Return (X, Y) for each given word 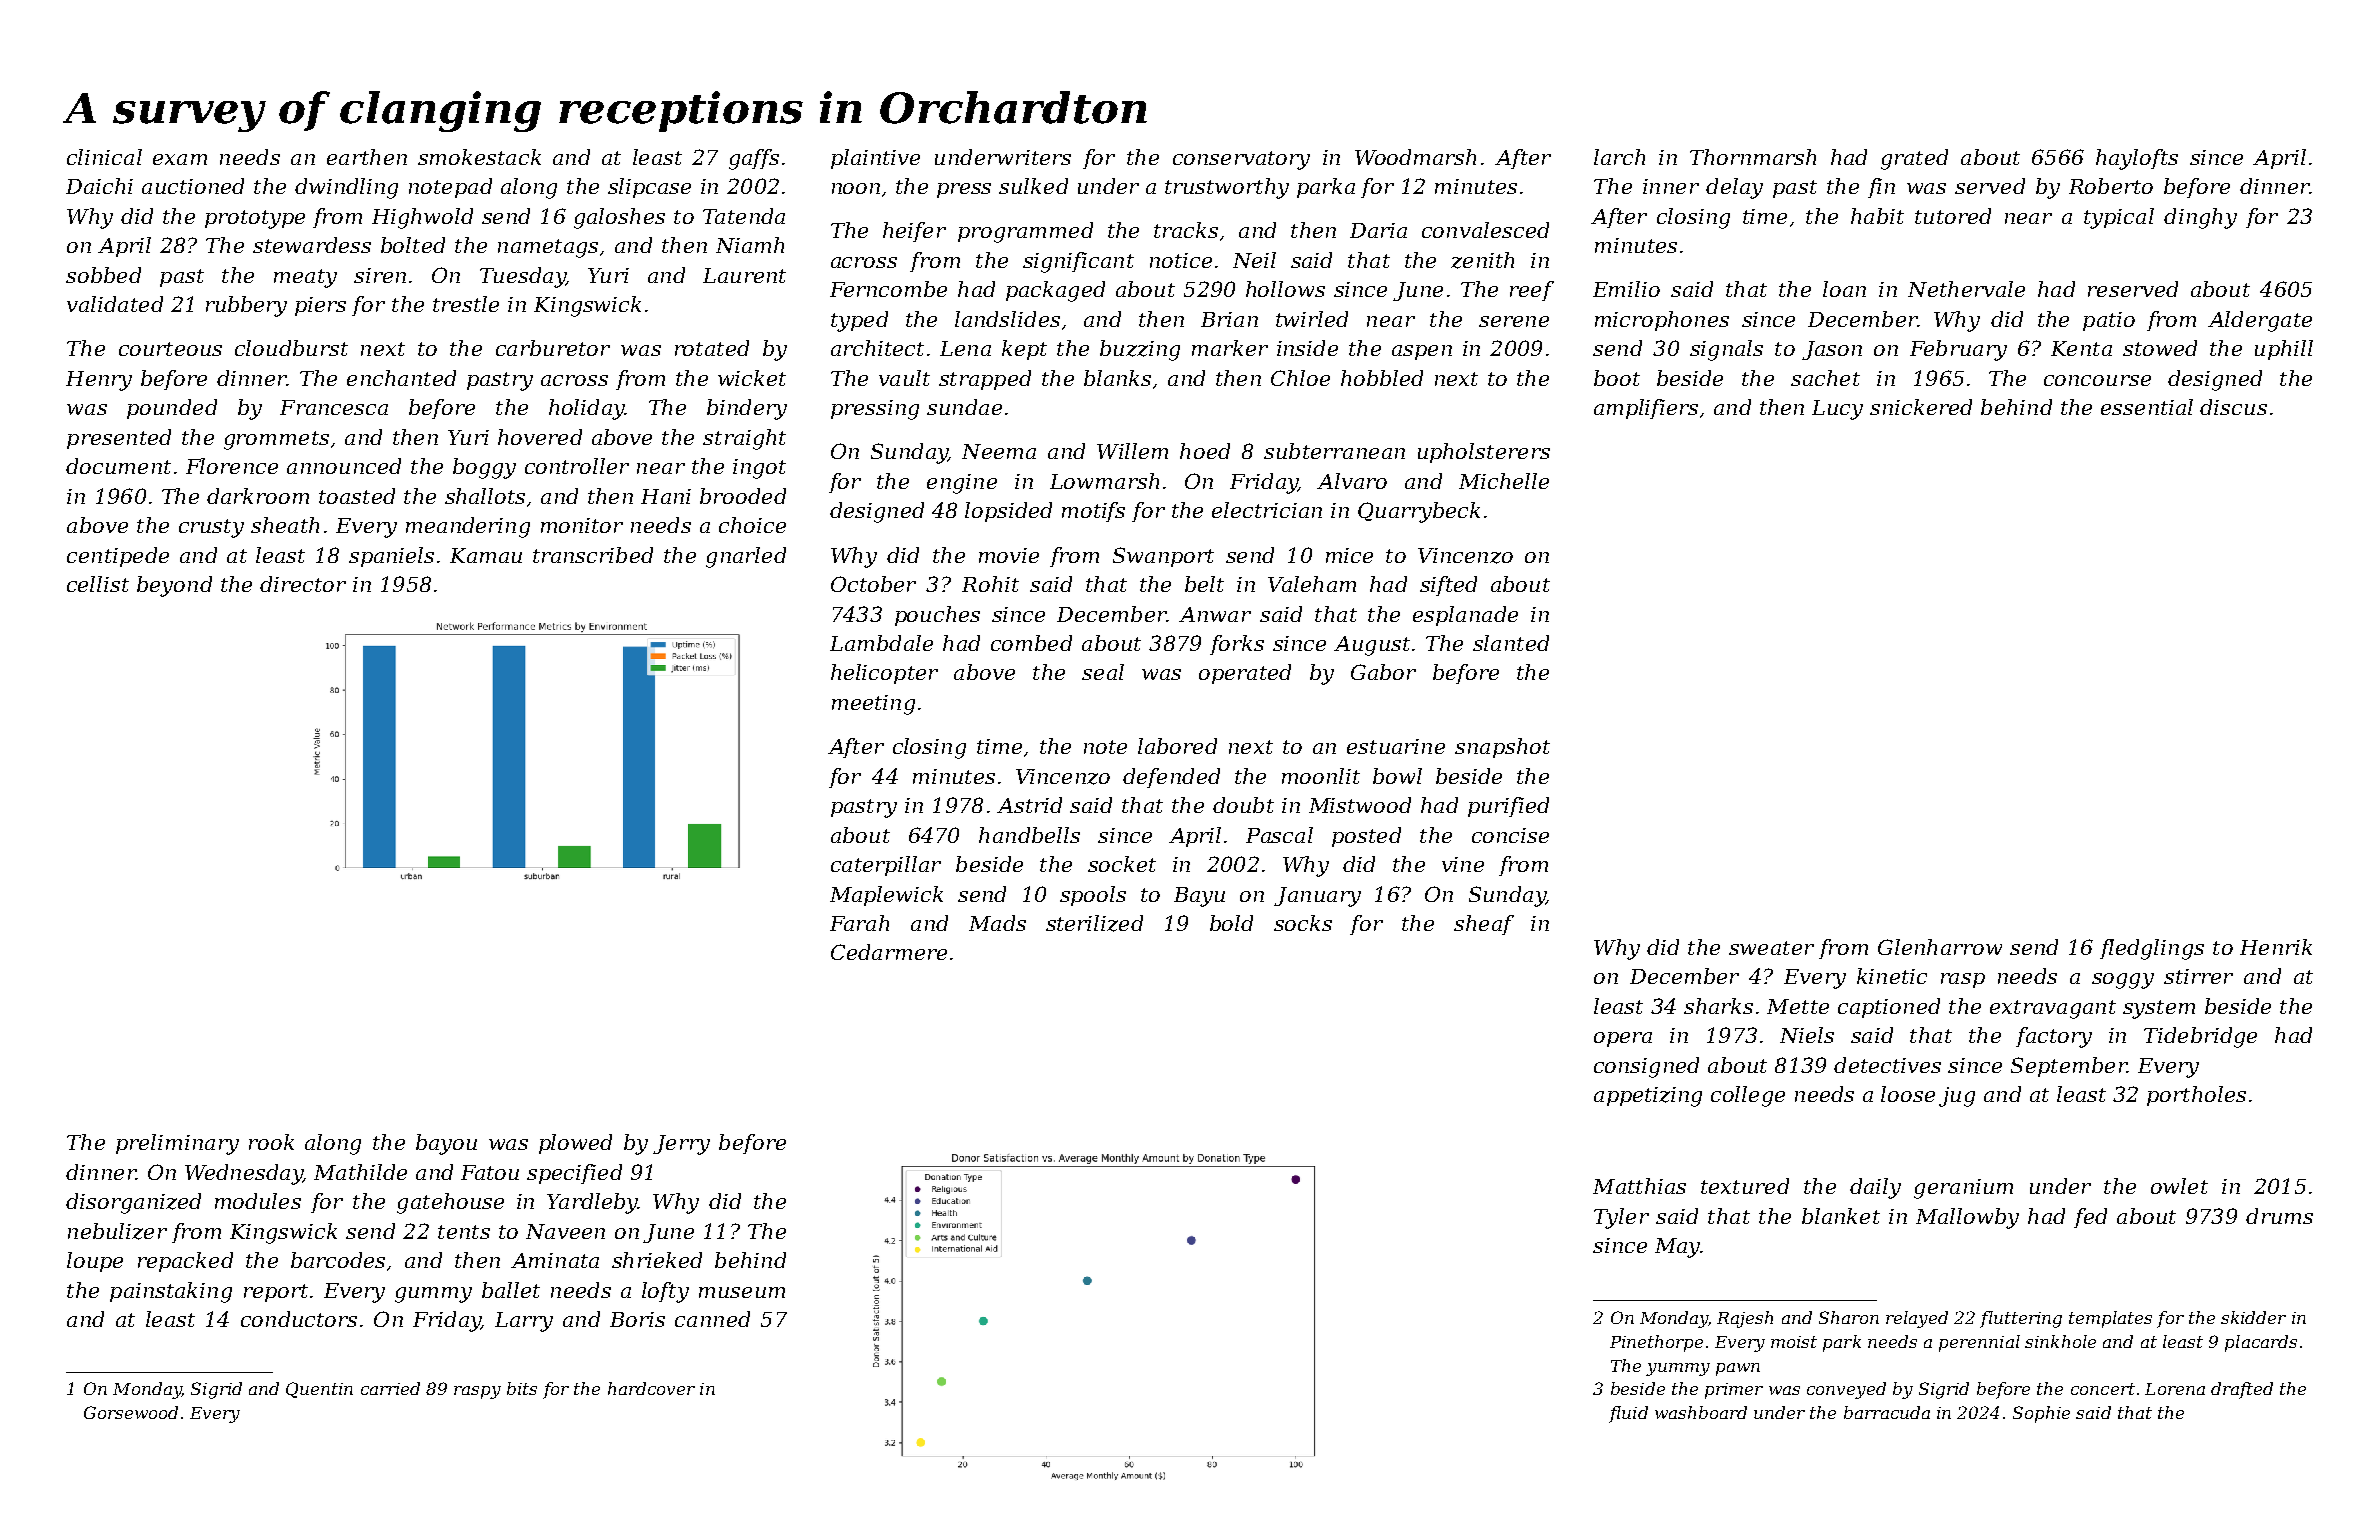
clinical (104, 157)
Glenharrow (1940, 947)
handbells (1029, 835)
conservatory (1241, 160)
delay (1734, 188)
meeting (873, 705)
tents (464, 1232)
